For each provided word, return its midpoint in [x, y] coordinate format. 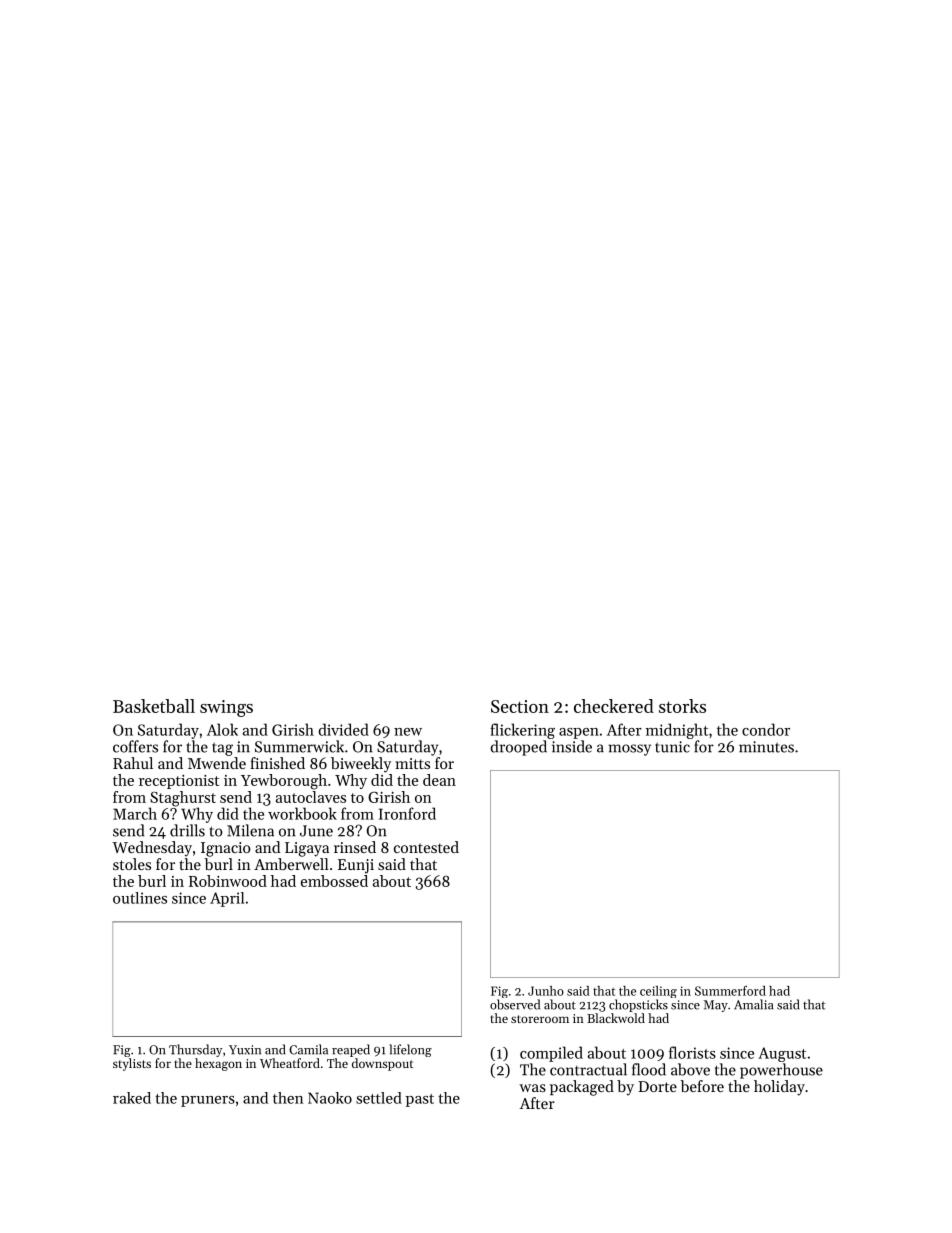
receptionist [179, 782]
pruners [208, 1101]
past [420, 1100]
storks [682, 706]
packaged [582, 1088]
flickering [522, 731]
